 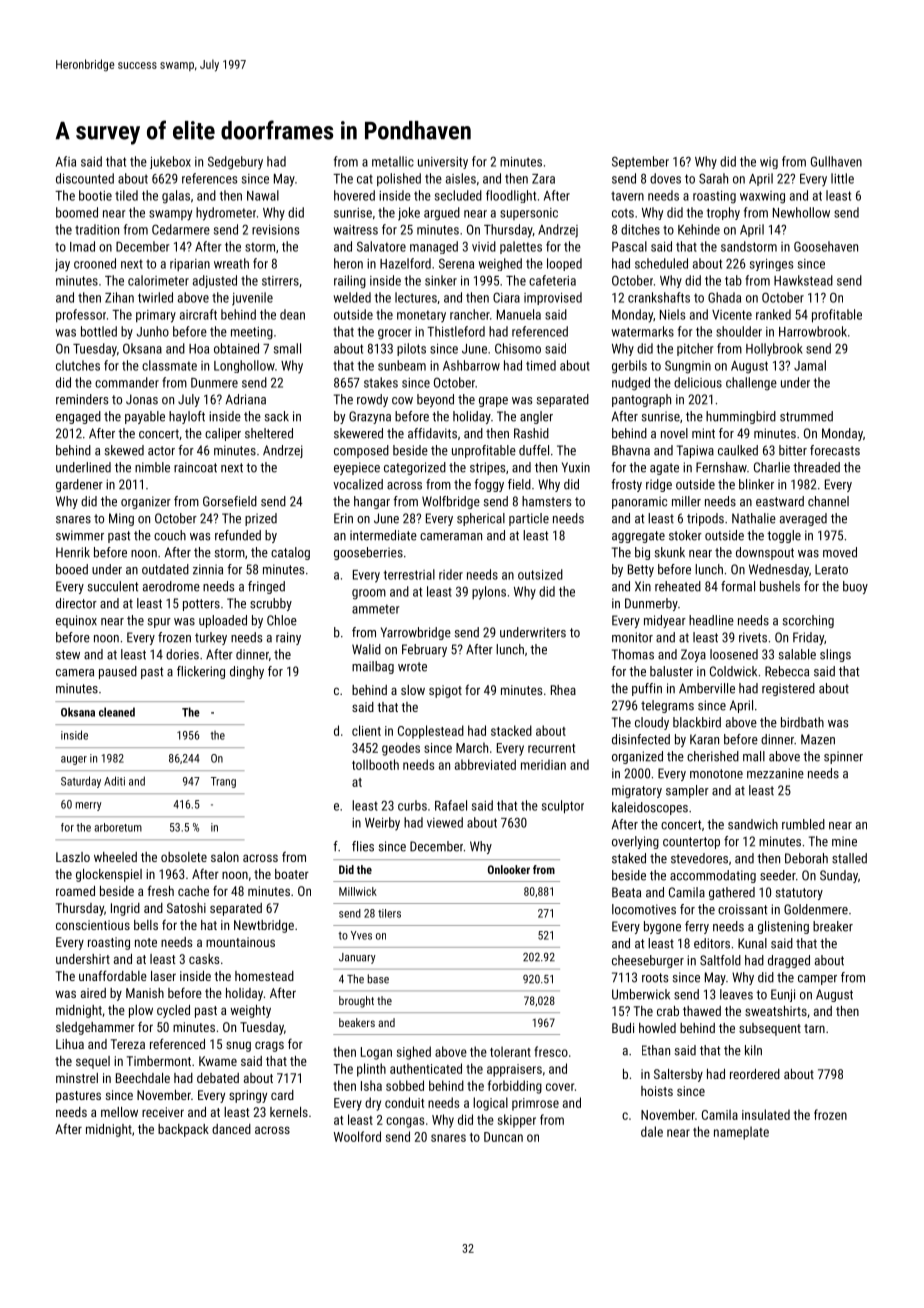 What do you see at coordinates (443, 163) in the document?
I see `university` at bounding box center [443, 163].
